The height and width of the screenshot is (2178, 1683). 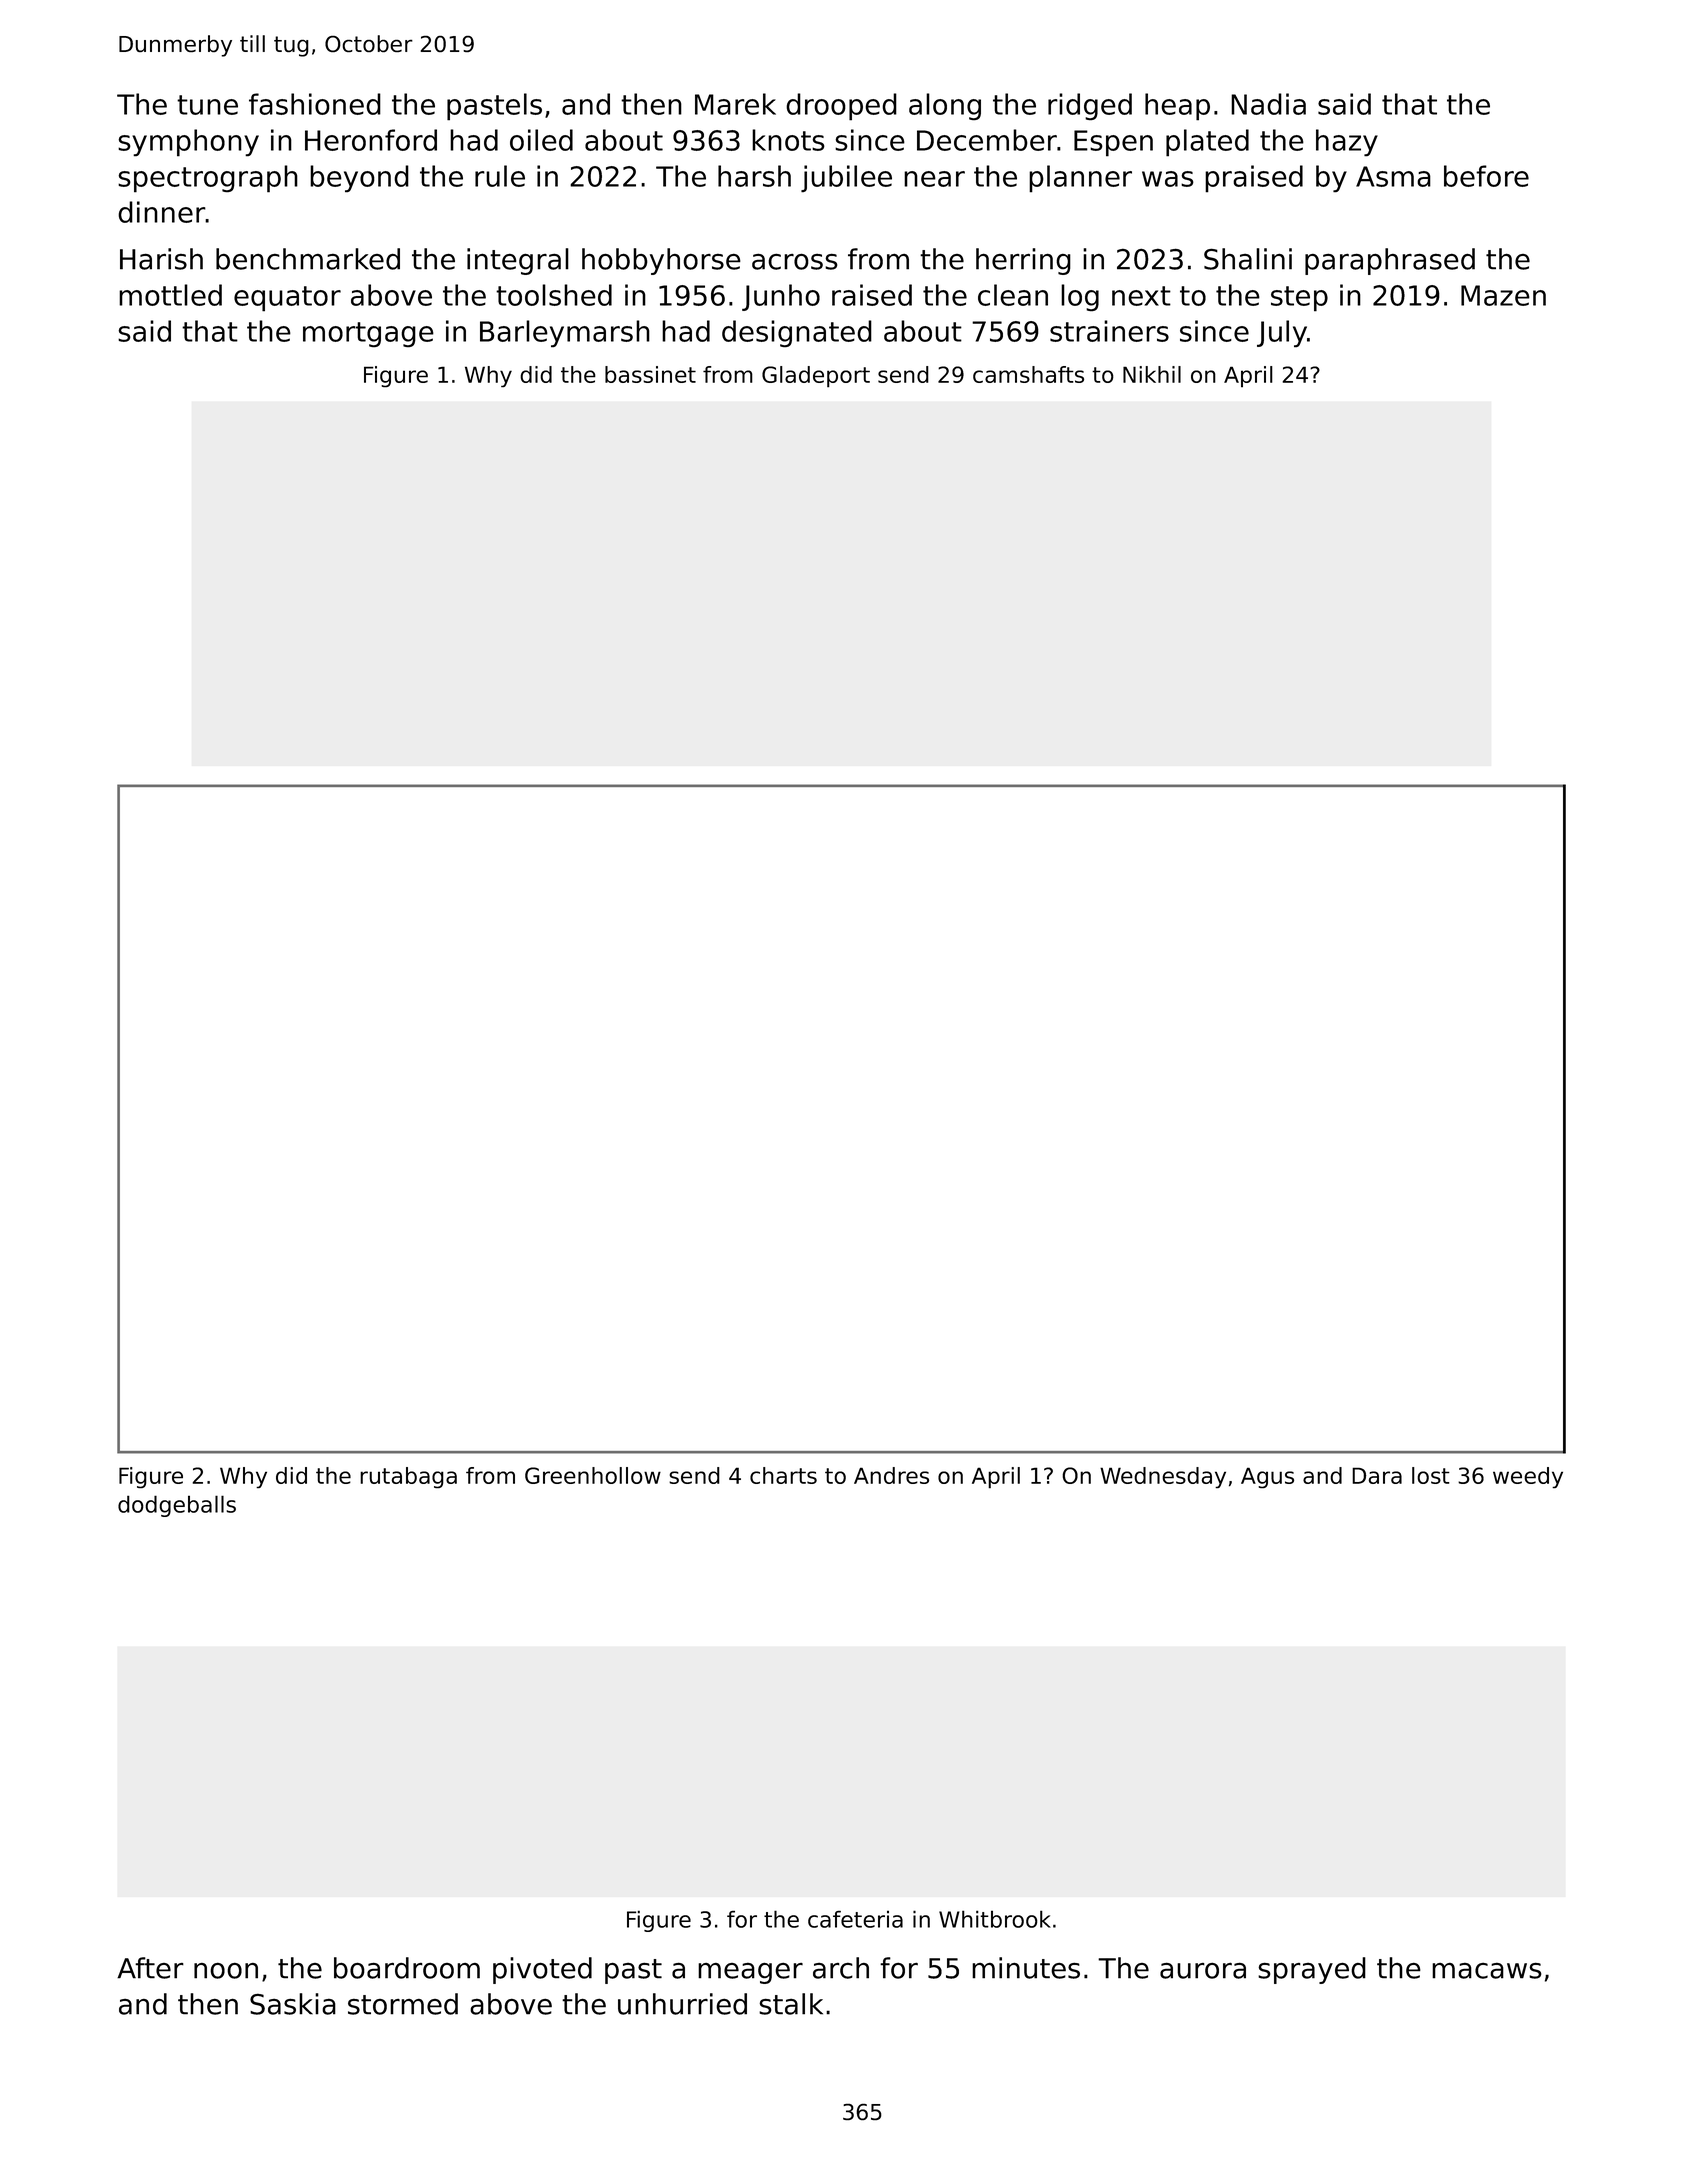 I want to click on Saskia, so click(x=293, y=2004).
